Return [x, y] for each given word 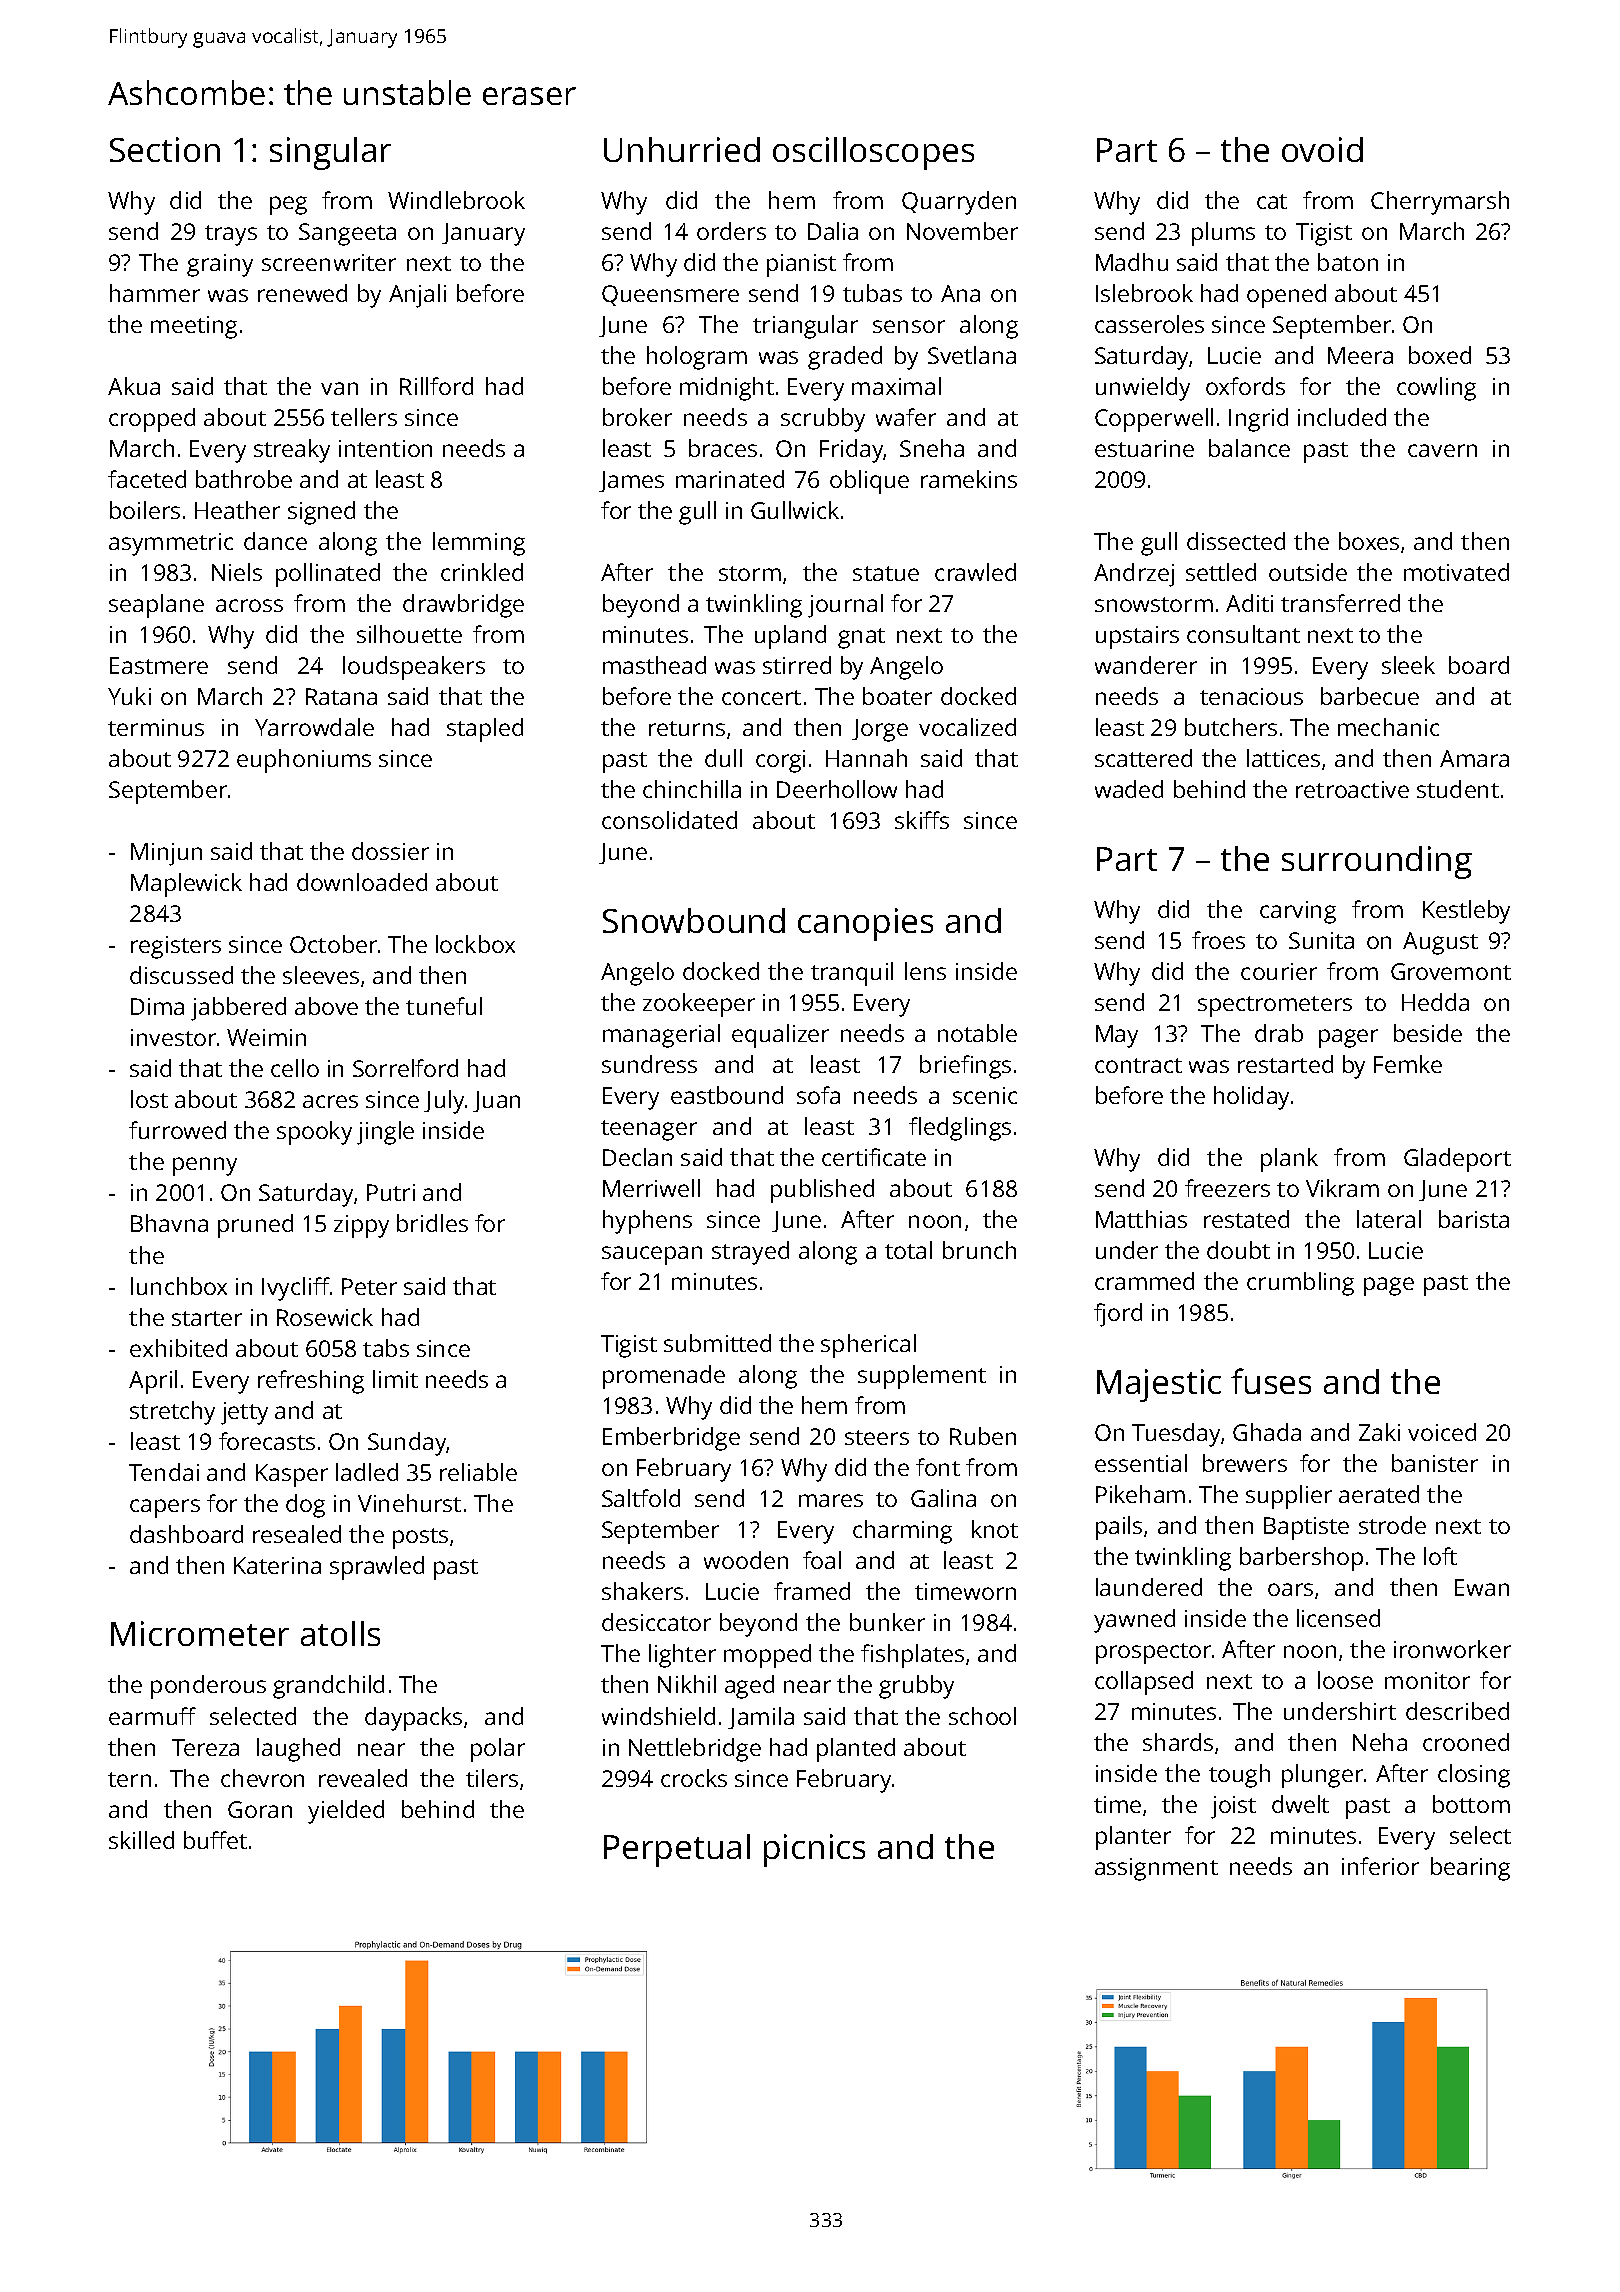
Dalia [833, 231]
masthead [654, 665]
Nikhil [687, 1684]
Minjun [166, 854]
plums [1223, 234]
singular [330, 153]
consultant [1243, 634]
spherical [868, 1346]
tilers [492, 1778]
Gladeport [1457, 1160]
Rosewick [325, 1317]
